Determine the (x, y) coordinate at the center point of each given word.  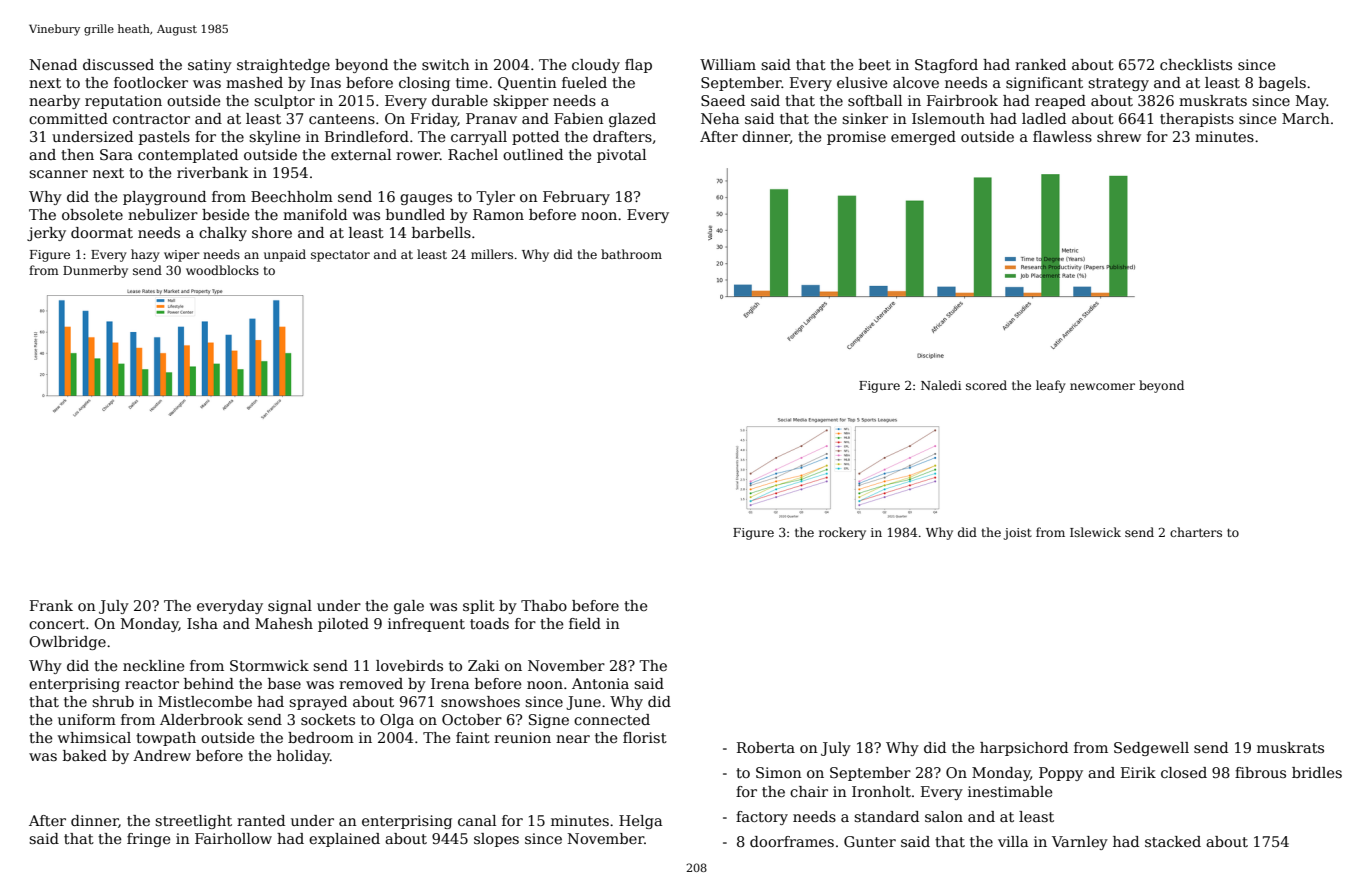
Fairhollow (233, 838)
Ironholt (881, 791)
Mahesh (284, 623)
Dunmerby (95, 271)
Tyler (495, 198)
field (585, 623)
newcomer (1102, 386)
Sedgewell (1151, 749)
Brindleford (367, 136)
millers (492, 254)
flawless (1062, 136)
